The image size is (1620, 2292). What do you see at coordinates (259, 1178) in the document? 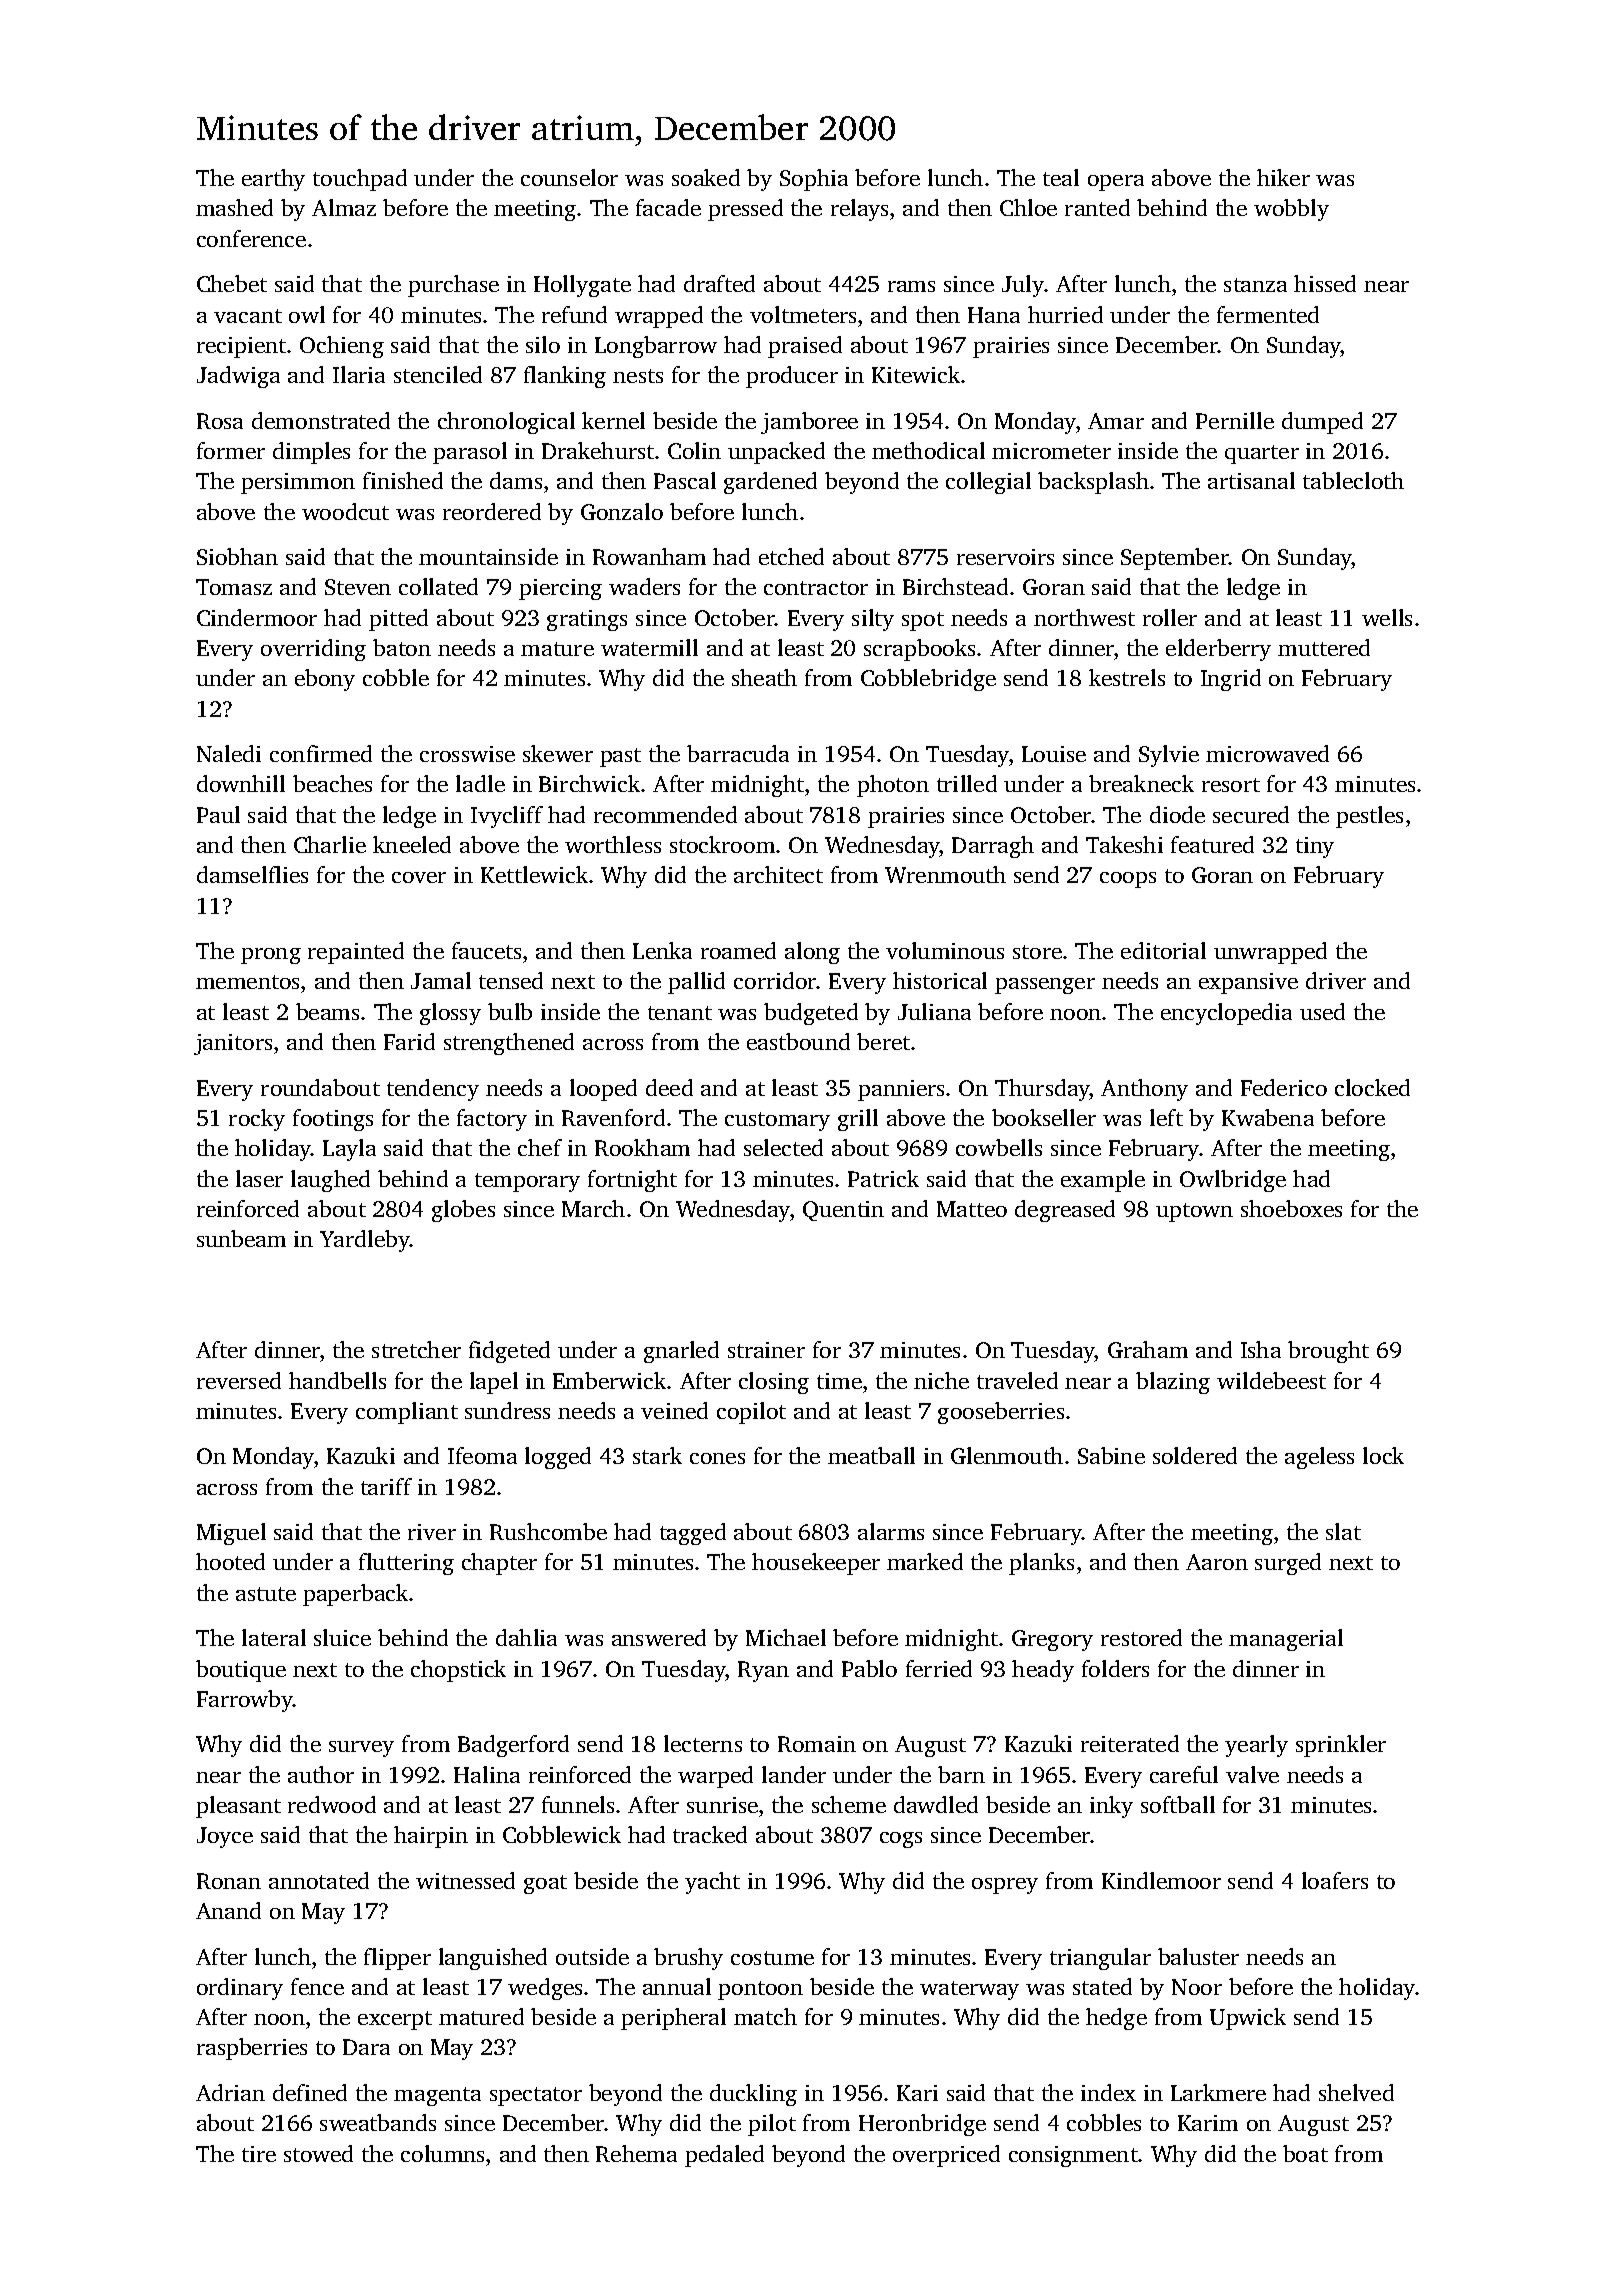
I see `laser` at bounding box center [259, 1178].
